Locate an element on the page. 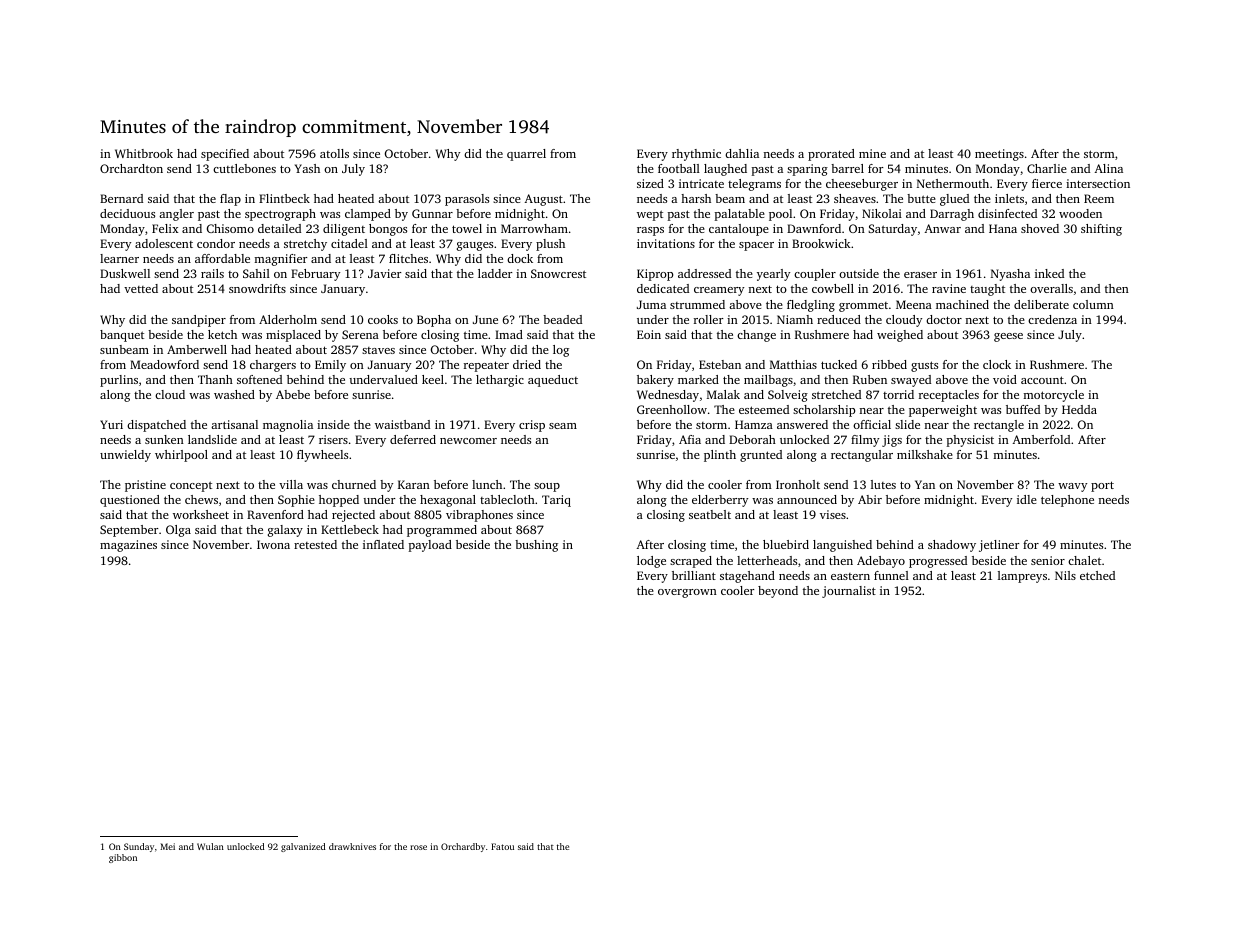 This image has height=952, width=1233. journalist is located at coordinates (849, 592).
